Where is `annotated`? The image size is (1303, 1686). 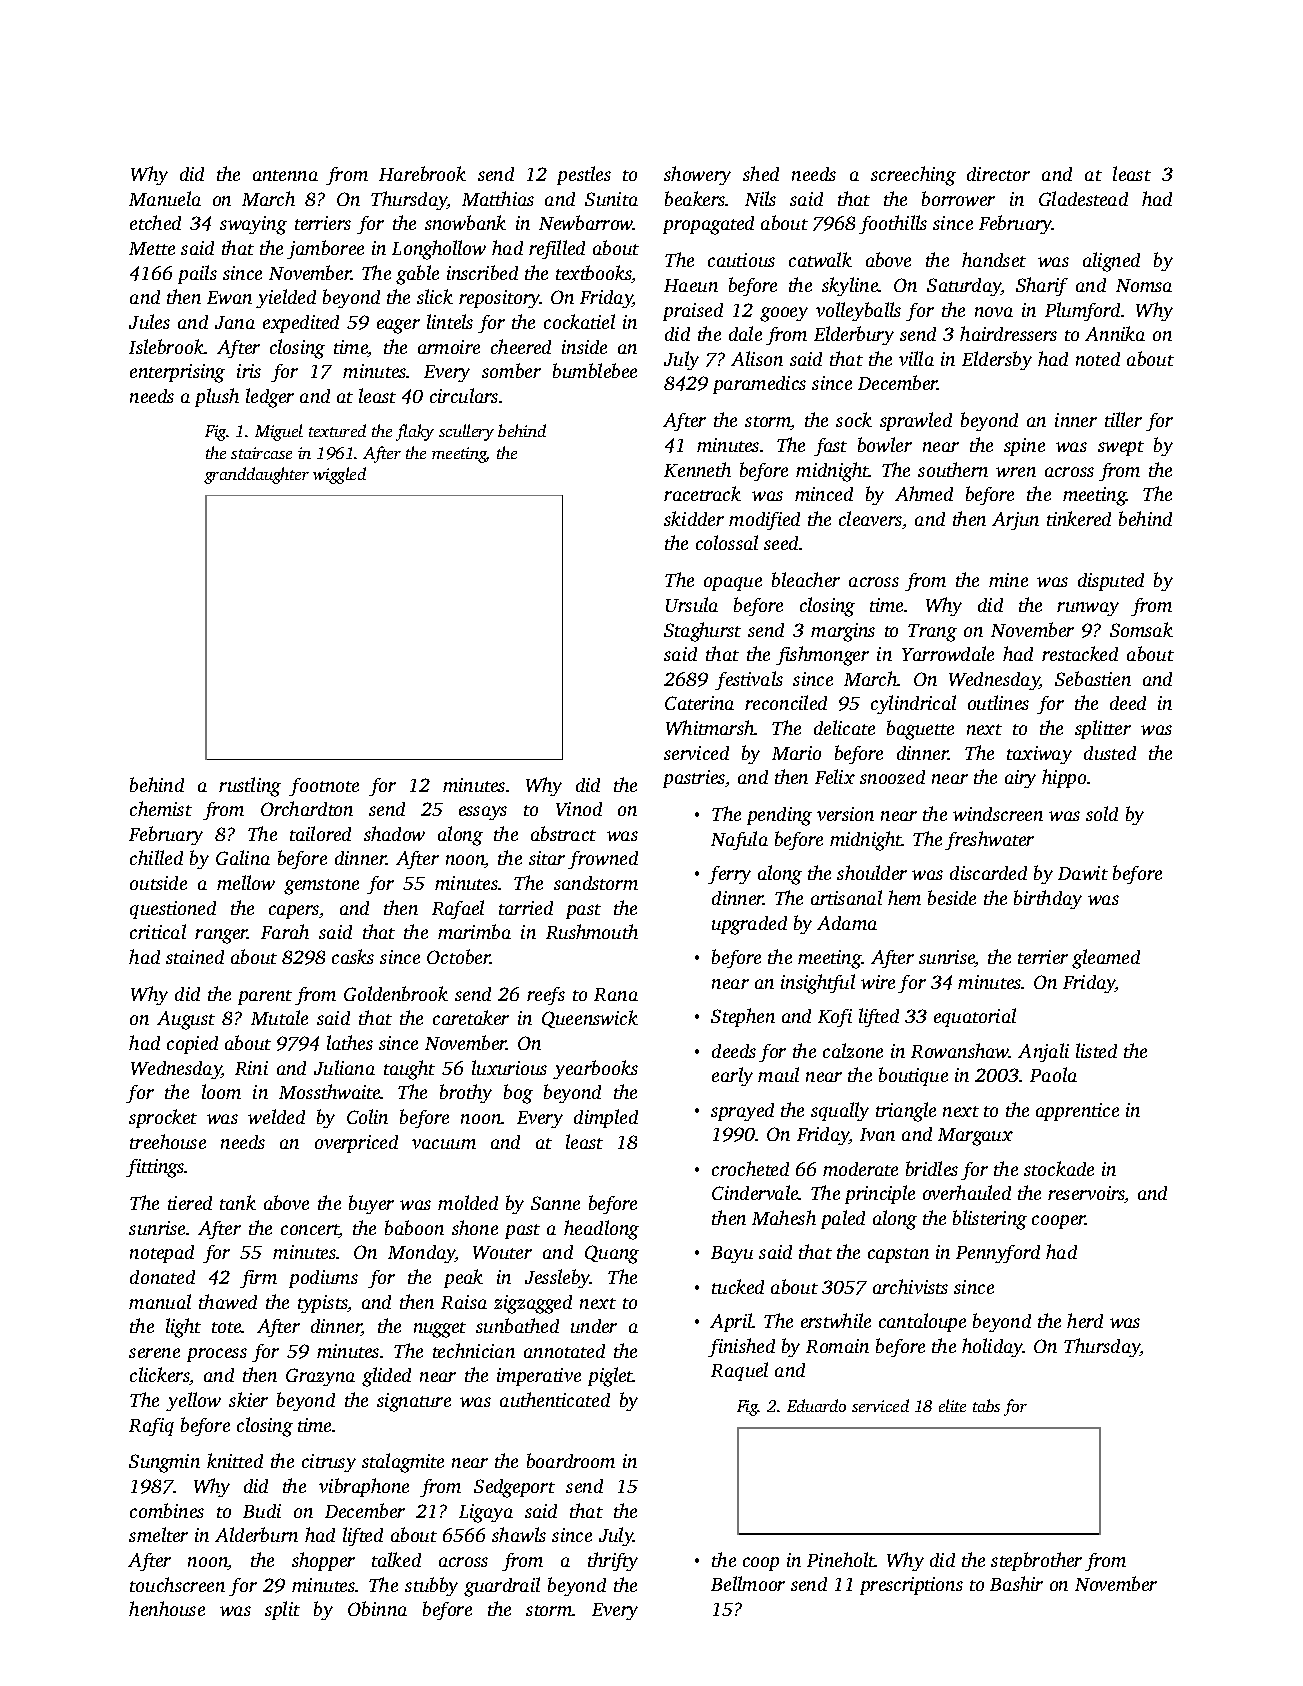
annotated is located at coordinates (564, 1351).
